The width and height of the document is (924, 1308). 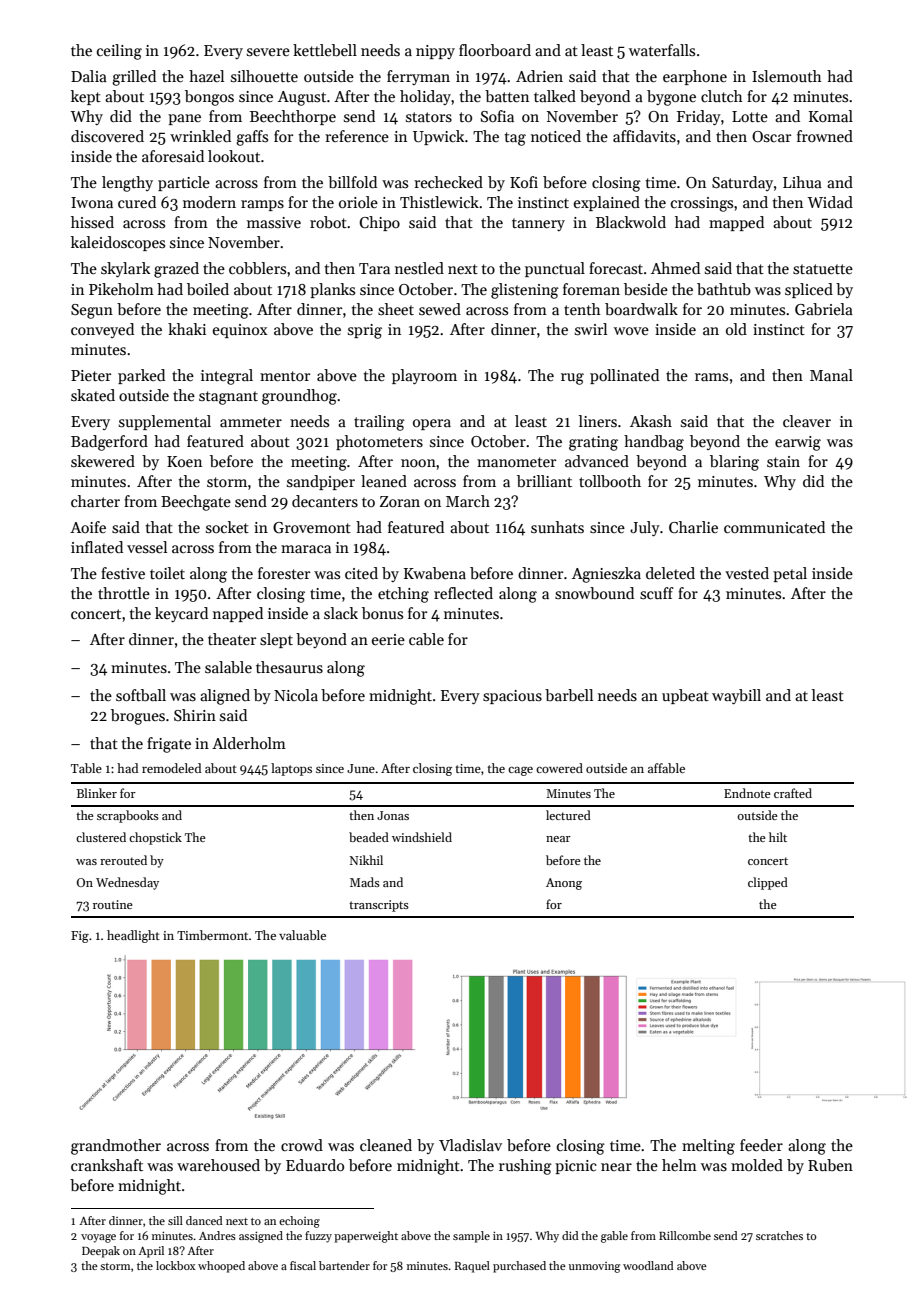 What do you see at coordinates (306, 549) in the document?
I see `maraca` at bounding box center [306, 549].
